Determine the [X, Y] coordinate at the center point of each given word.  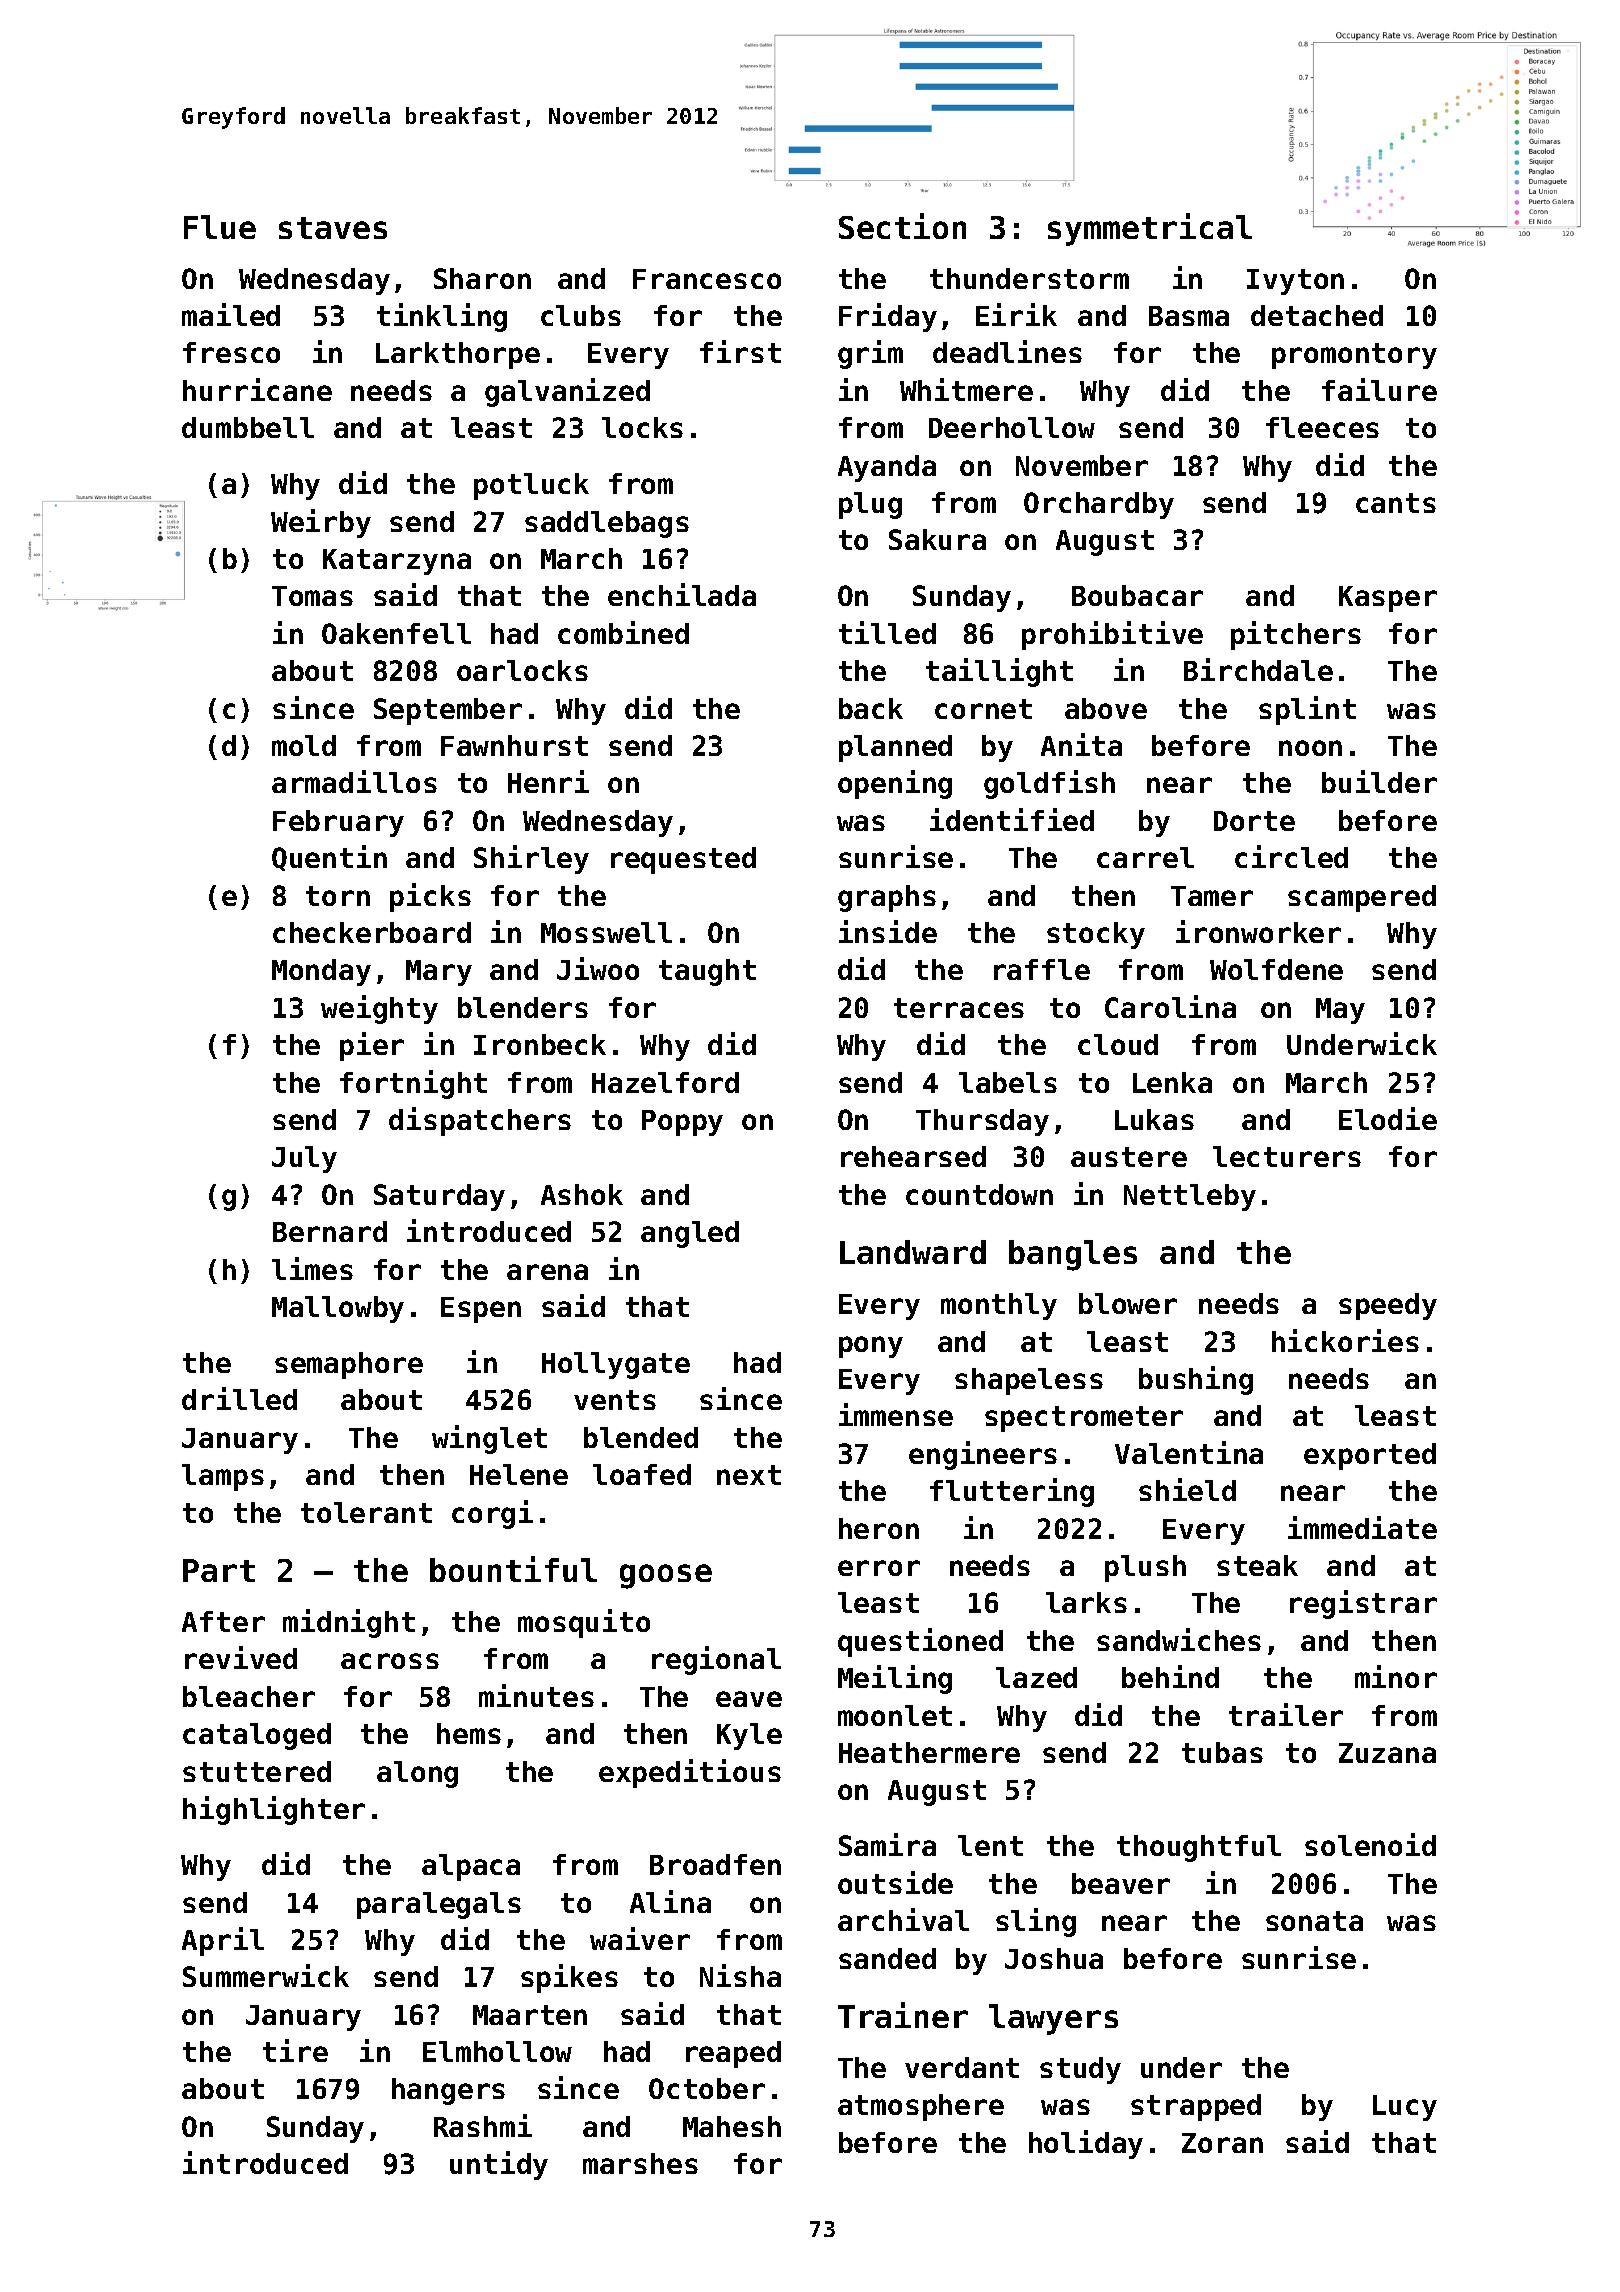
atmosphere [921, 2107]
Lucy [1405, 2108]
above [1106, 708]
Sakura [937, 539]
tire [295, 2050]
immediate [1362, 1527]
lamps [223, 1477]
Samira [887, 1844]
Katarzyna [397, 562]
